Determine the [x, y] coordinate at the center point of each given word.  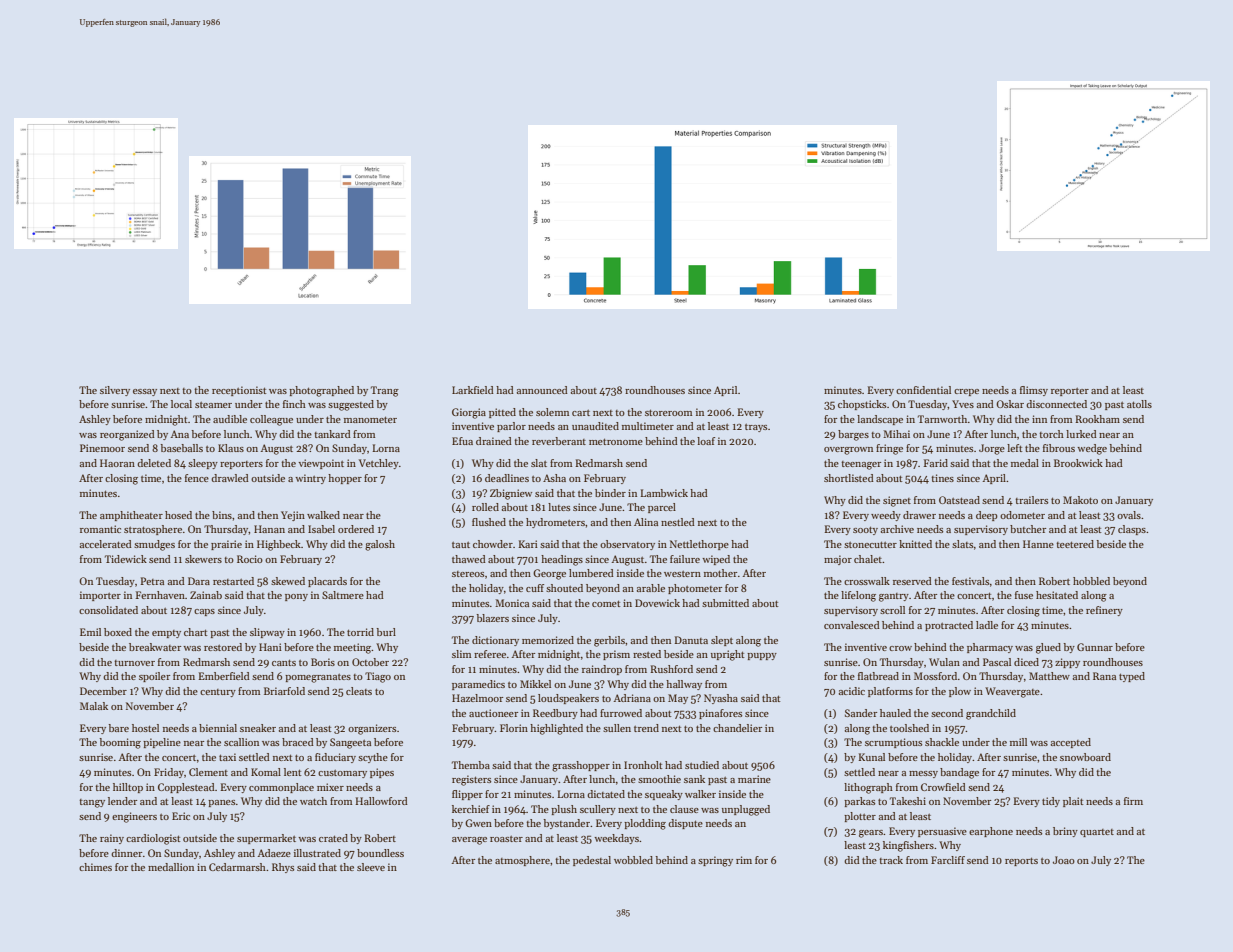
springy [715, 861]
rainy [112, 839]
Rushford [671, 669]
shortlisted [849, 478]
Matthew [1049, 676]
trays [756, 428]
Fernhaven [160, 595]
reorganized [127, 435]
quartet [1097, 833]
